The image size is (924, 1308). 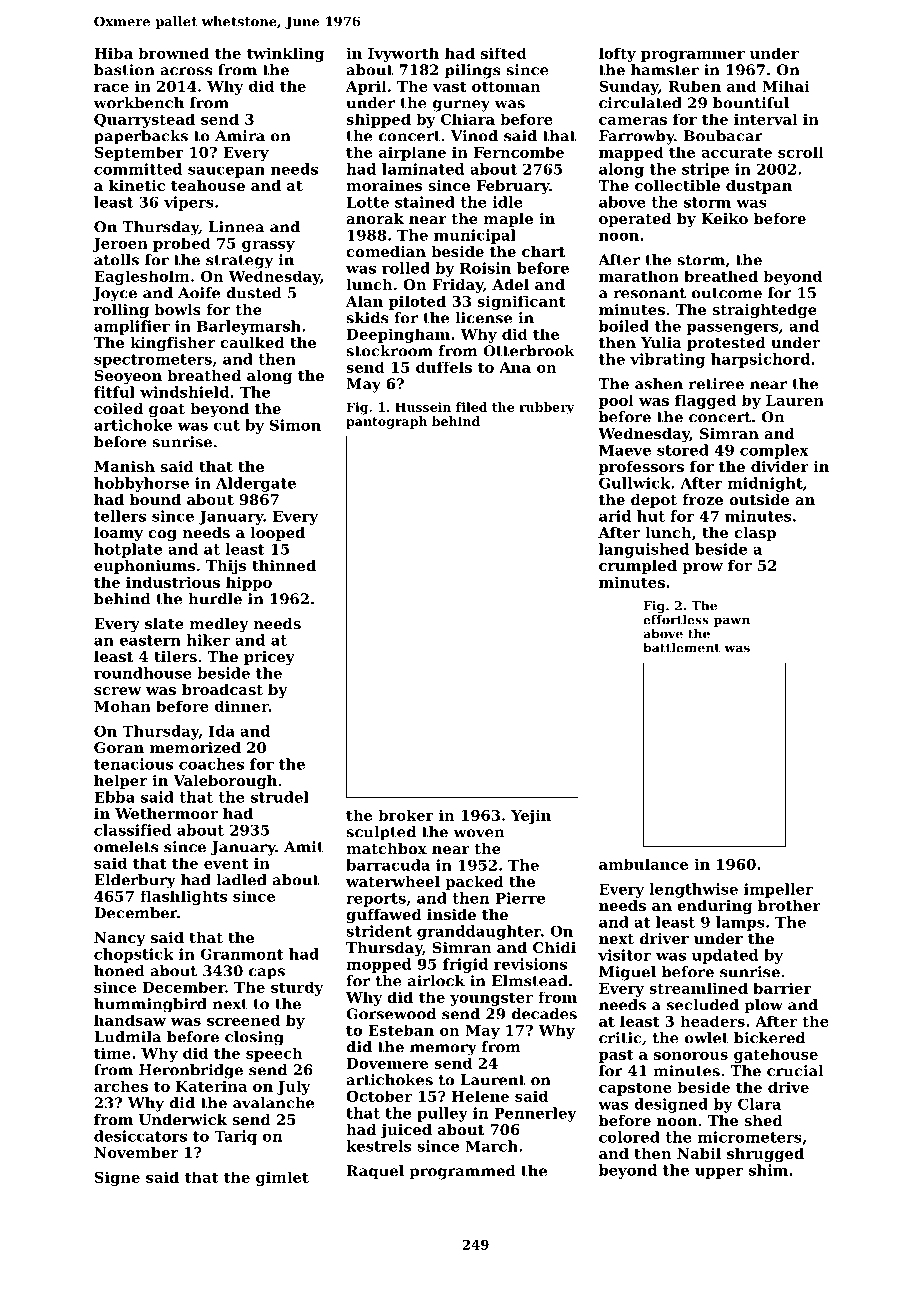 What do you see at coordinates (693, 56) in the screenshot?
I see `programmer` at bounding box center [693, 56].
